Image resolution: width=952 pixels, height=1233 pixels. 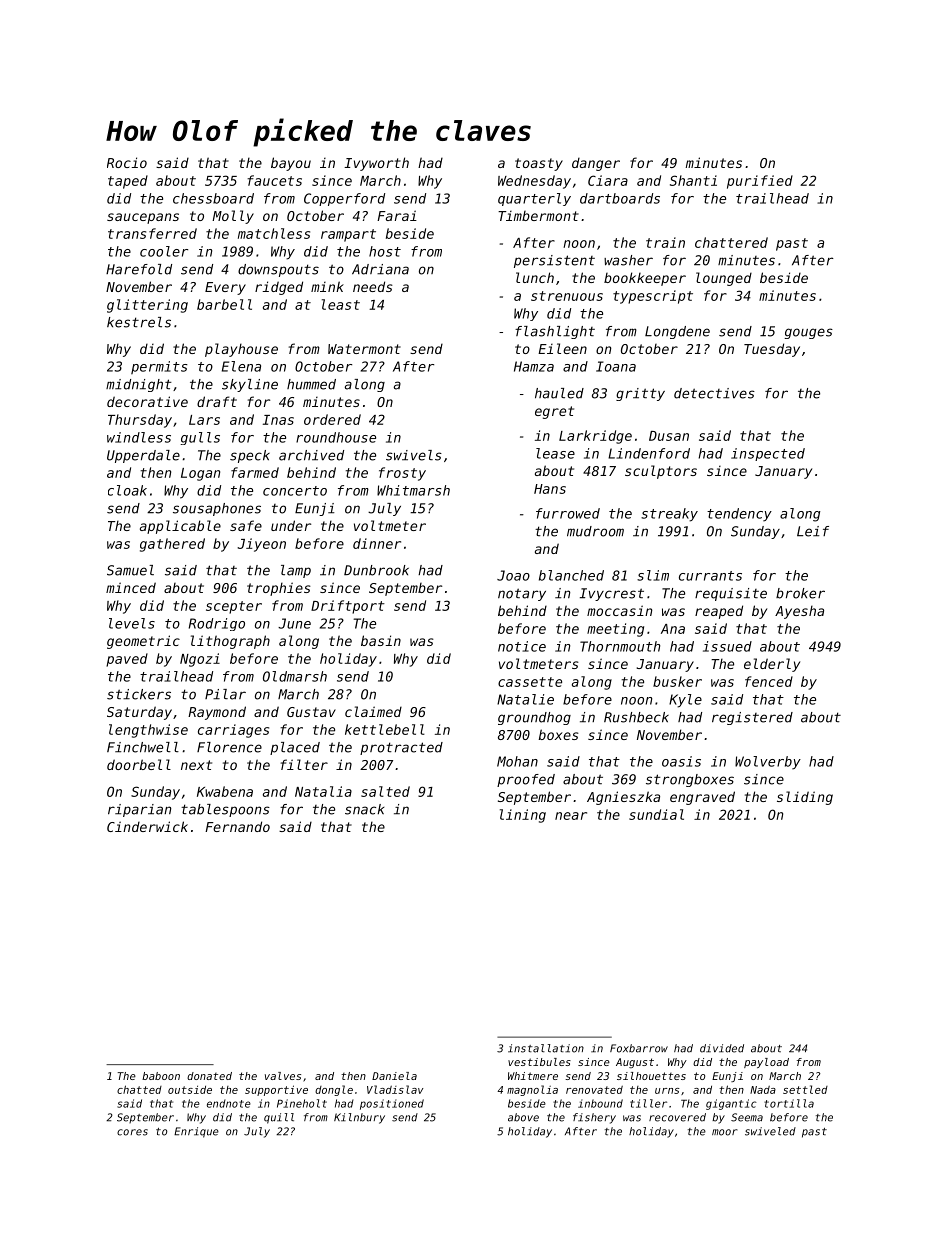 What do you see at coordinates (143, 747) in the image?
I see `Finchwell` at bounding box center [143, 747].
